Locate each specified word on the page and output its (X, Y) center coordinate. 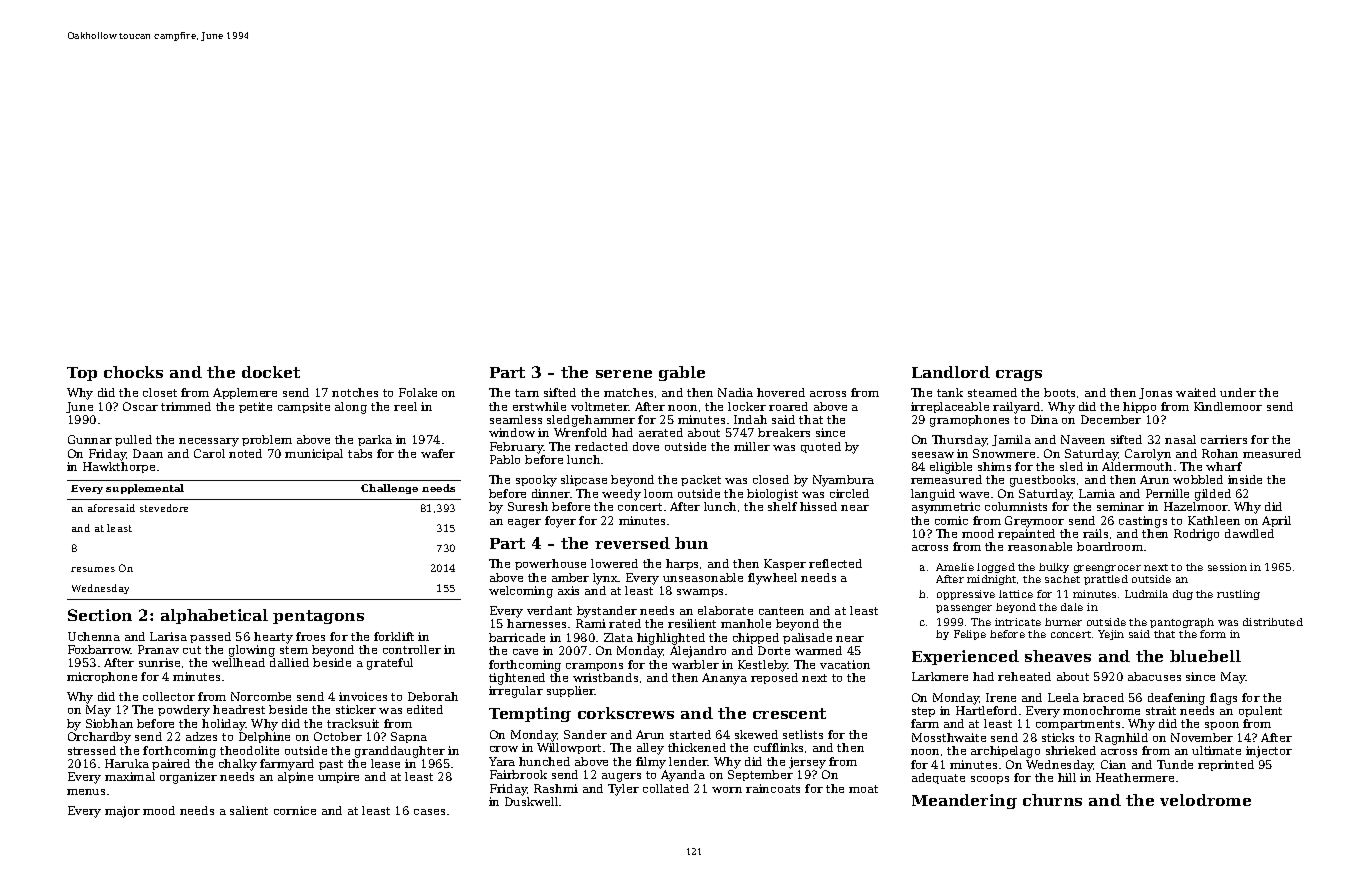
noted (245, 453)
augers (621, 777)
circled (849, 493)
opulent (1260, 711)
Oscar (140, 406)
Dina (1044, 419)
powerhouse (550, 564)
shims (994, 466)
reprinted (1226, 765)
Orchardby (99, 738)
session (1227, 567)
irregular (516, 692)
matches (628, 392)
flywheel (772, 579)
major (122, 812)
